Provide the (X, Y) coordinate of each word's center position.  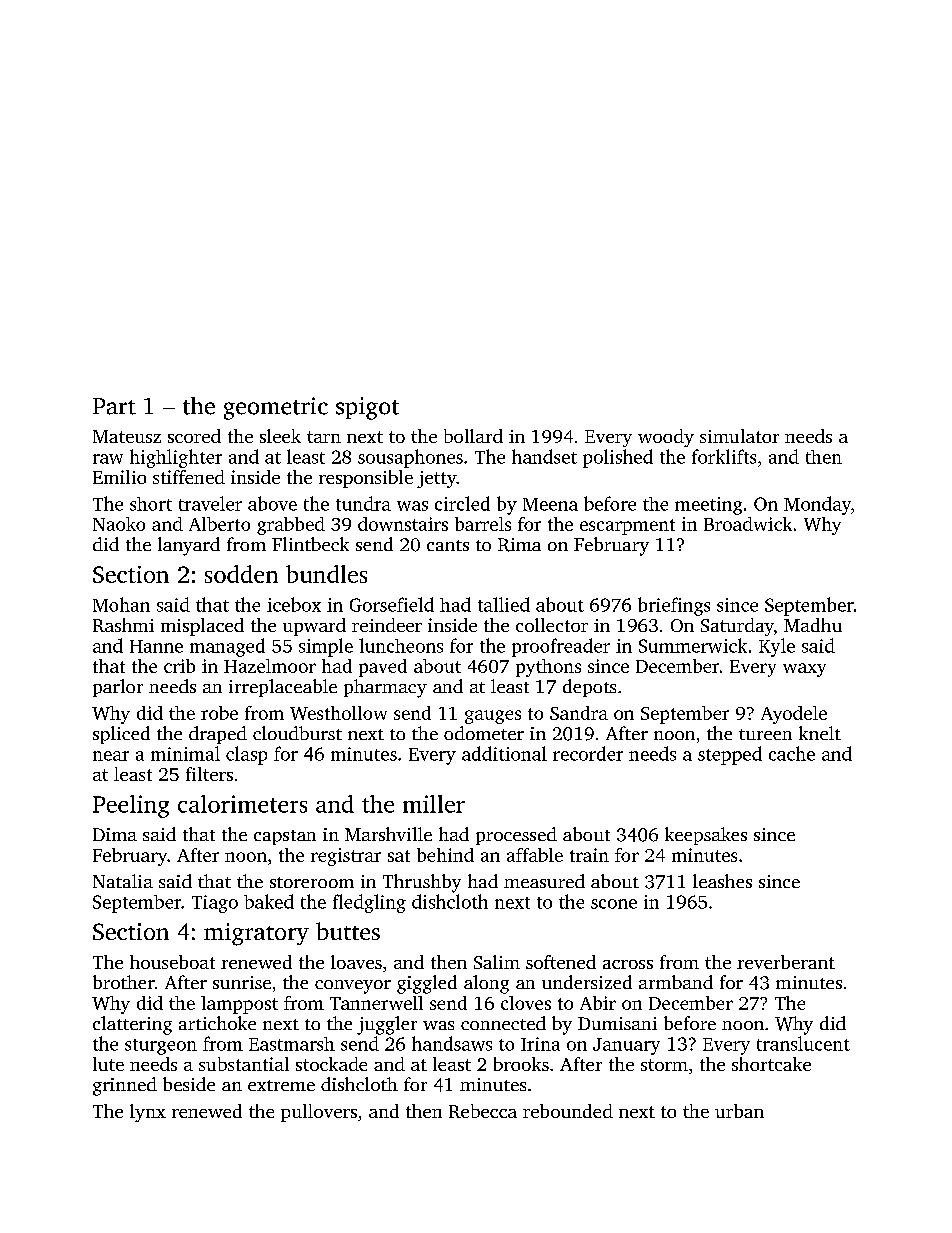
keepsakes (706, 836)
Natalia (123, 881)
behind (445, 855)
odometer (484, 733)
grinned (125, 1086)
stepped (730, 755)
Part (114, 406)
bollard (473, 436)
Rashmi (123, 625)
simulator (739, 436)
